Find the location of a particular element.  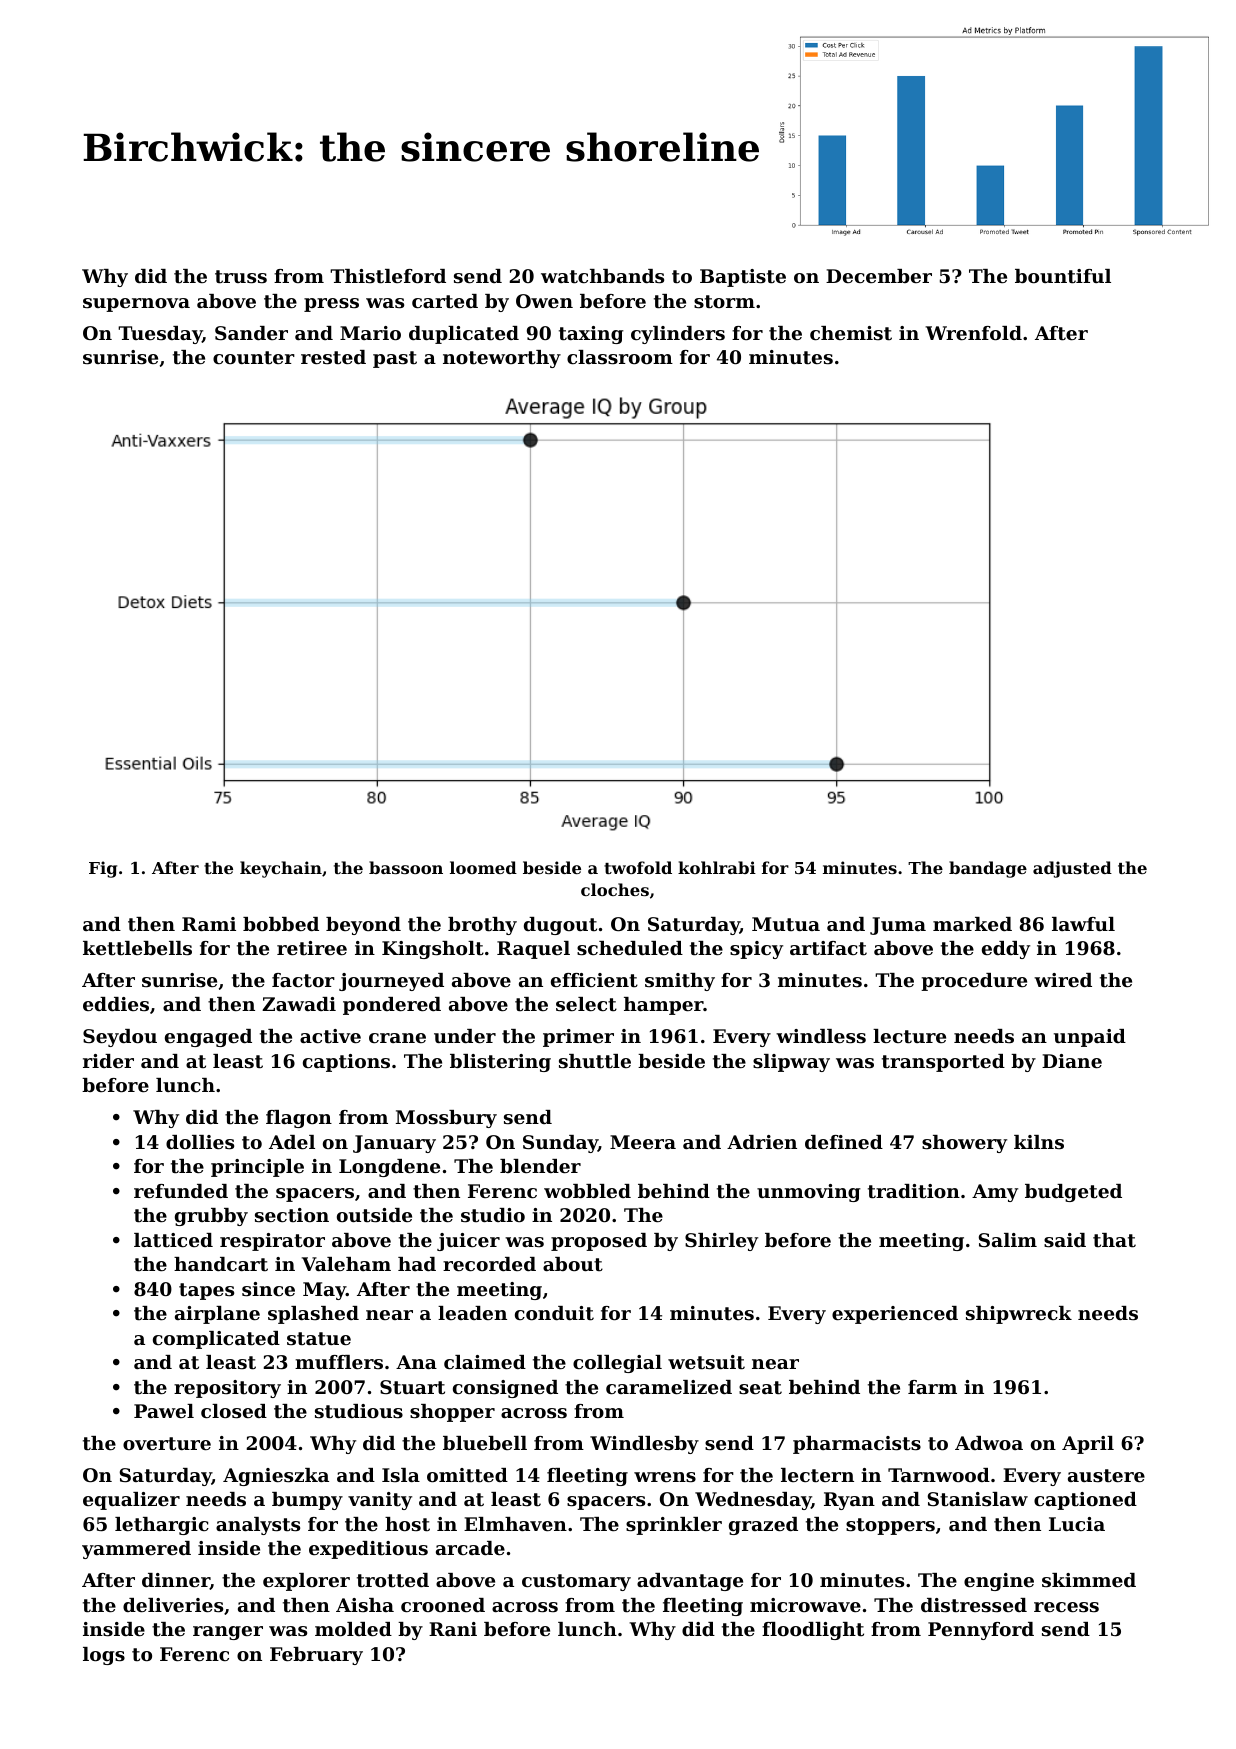

truss is located at coordinates (241, 277).
